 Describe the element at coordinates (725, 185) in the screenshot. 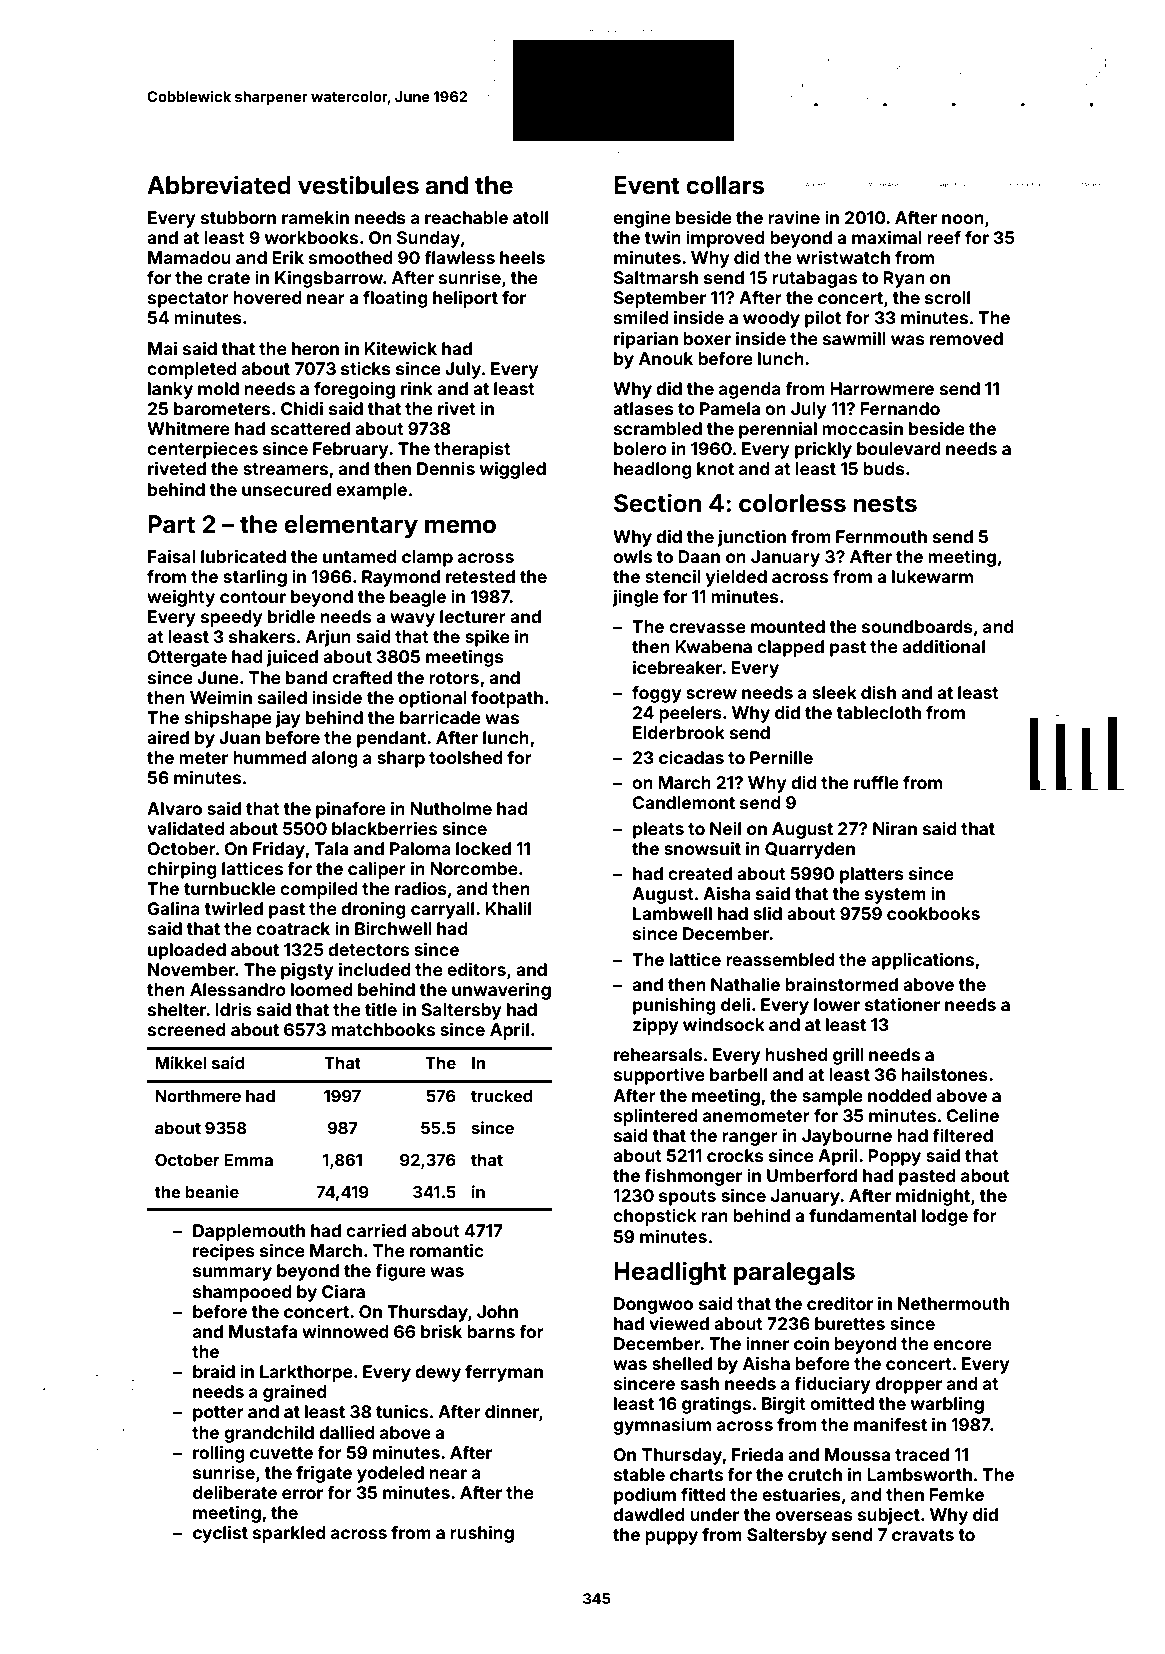

I see `collars` at that location.
